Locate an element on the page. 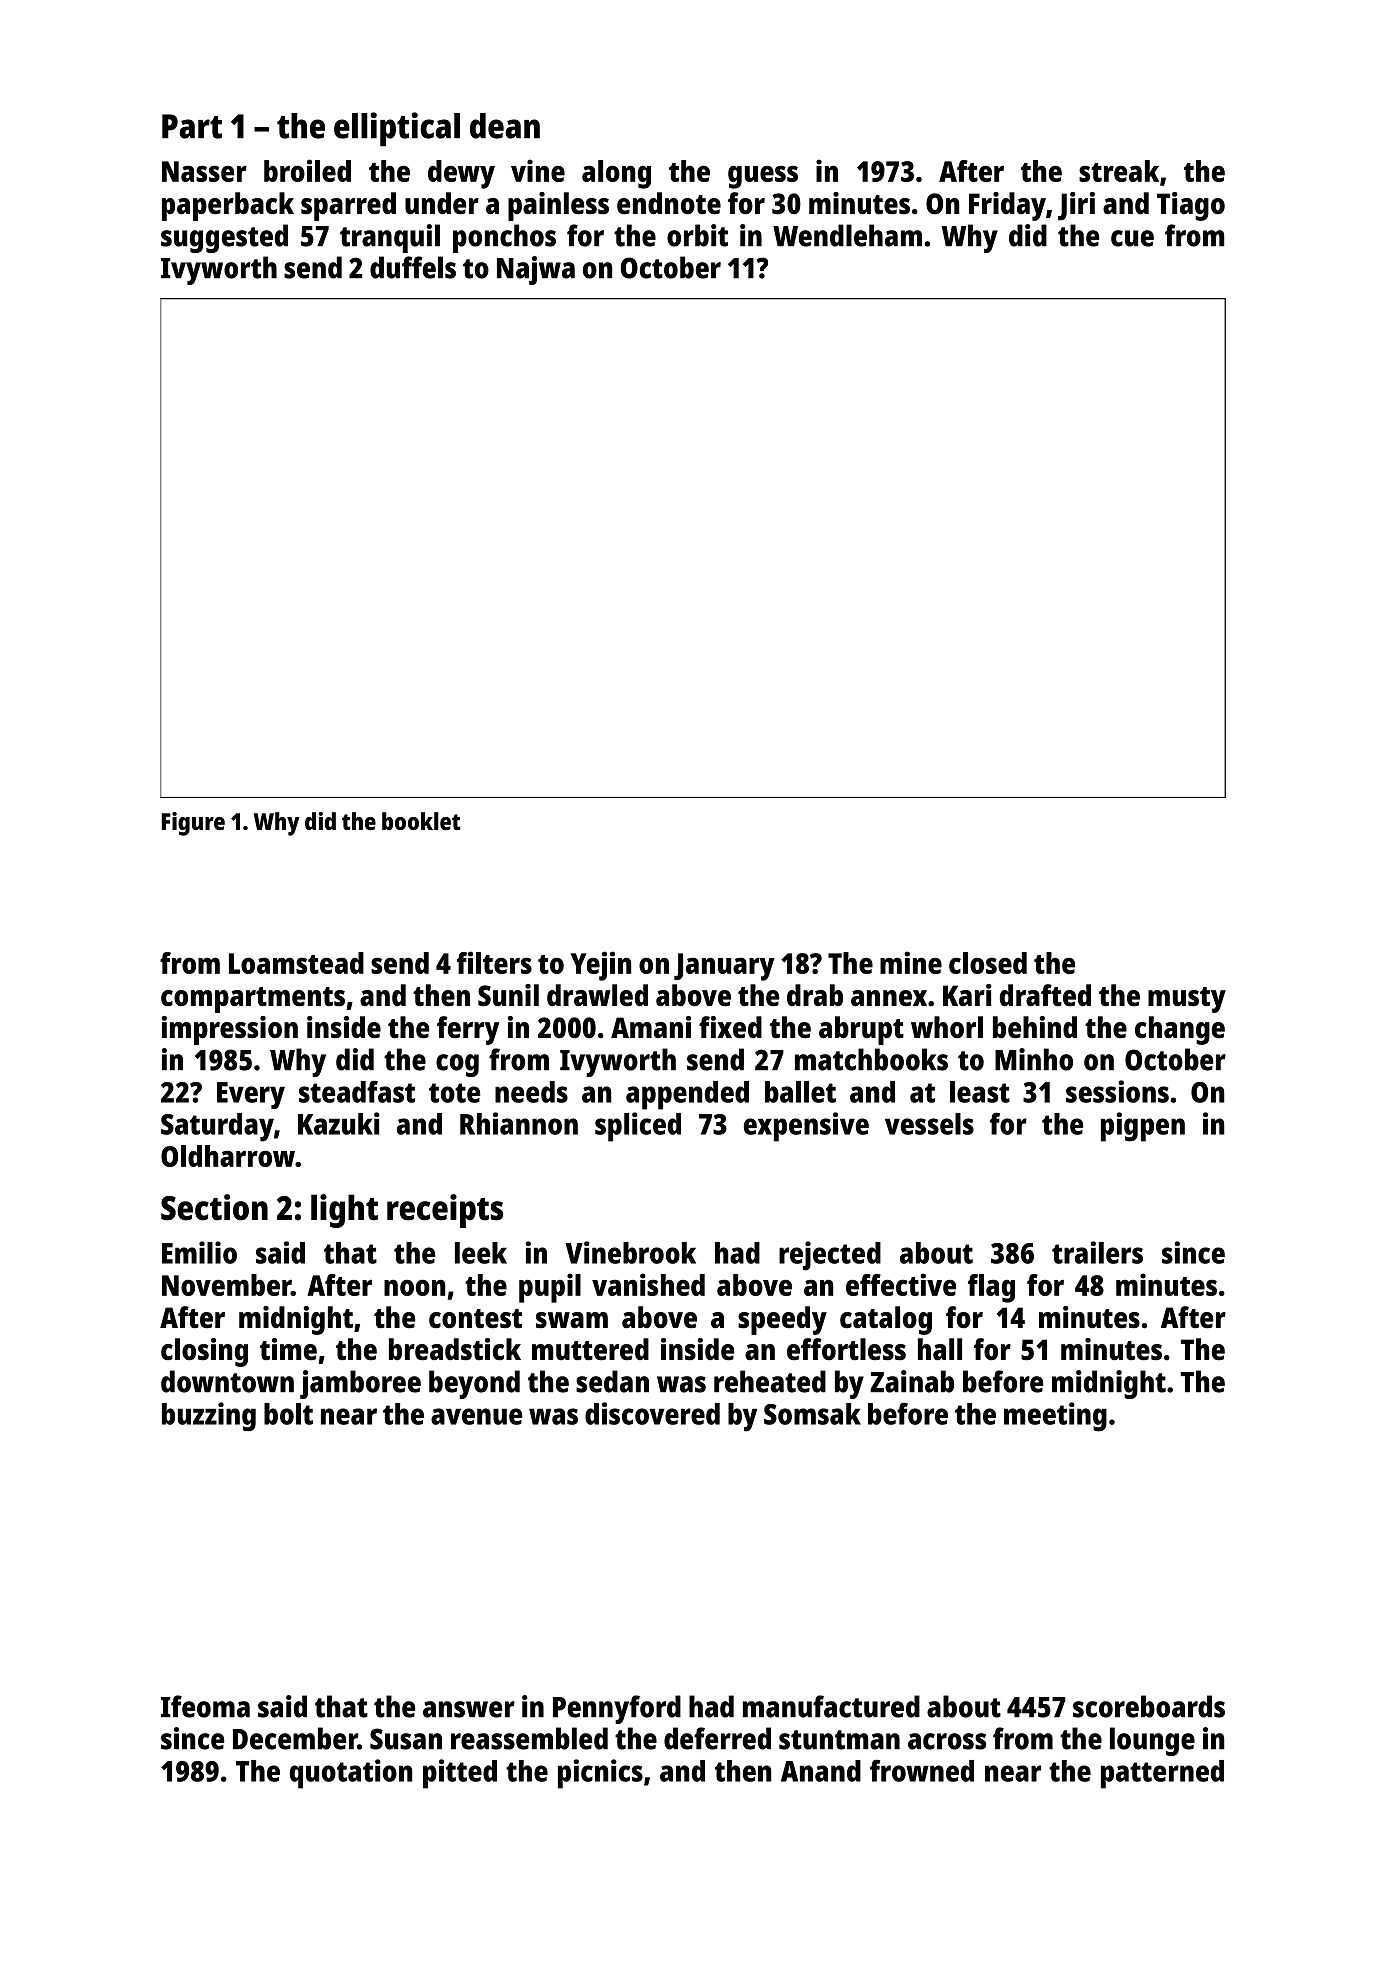 Image resolution: width=1386 pixels, height=1969 pixels. closing is located at coordinates (204, 1352).
